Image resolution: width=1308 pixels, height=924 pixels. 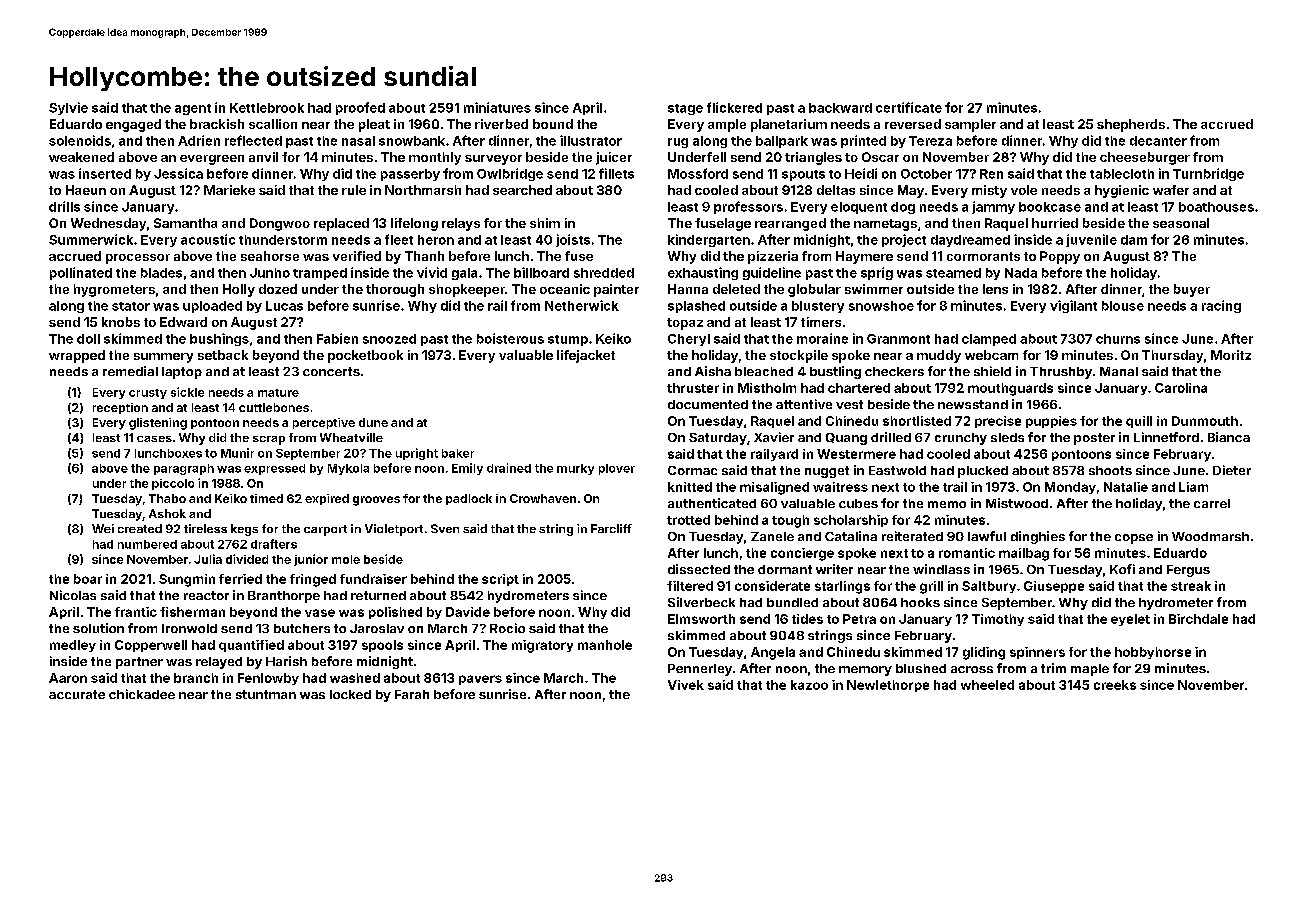 What do you see at coordinates (139, 663) in the document?
I see `partner` at bounding box center [139, 663].
